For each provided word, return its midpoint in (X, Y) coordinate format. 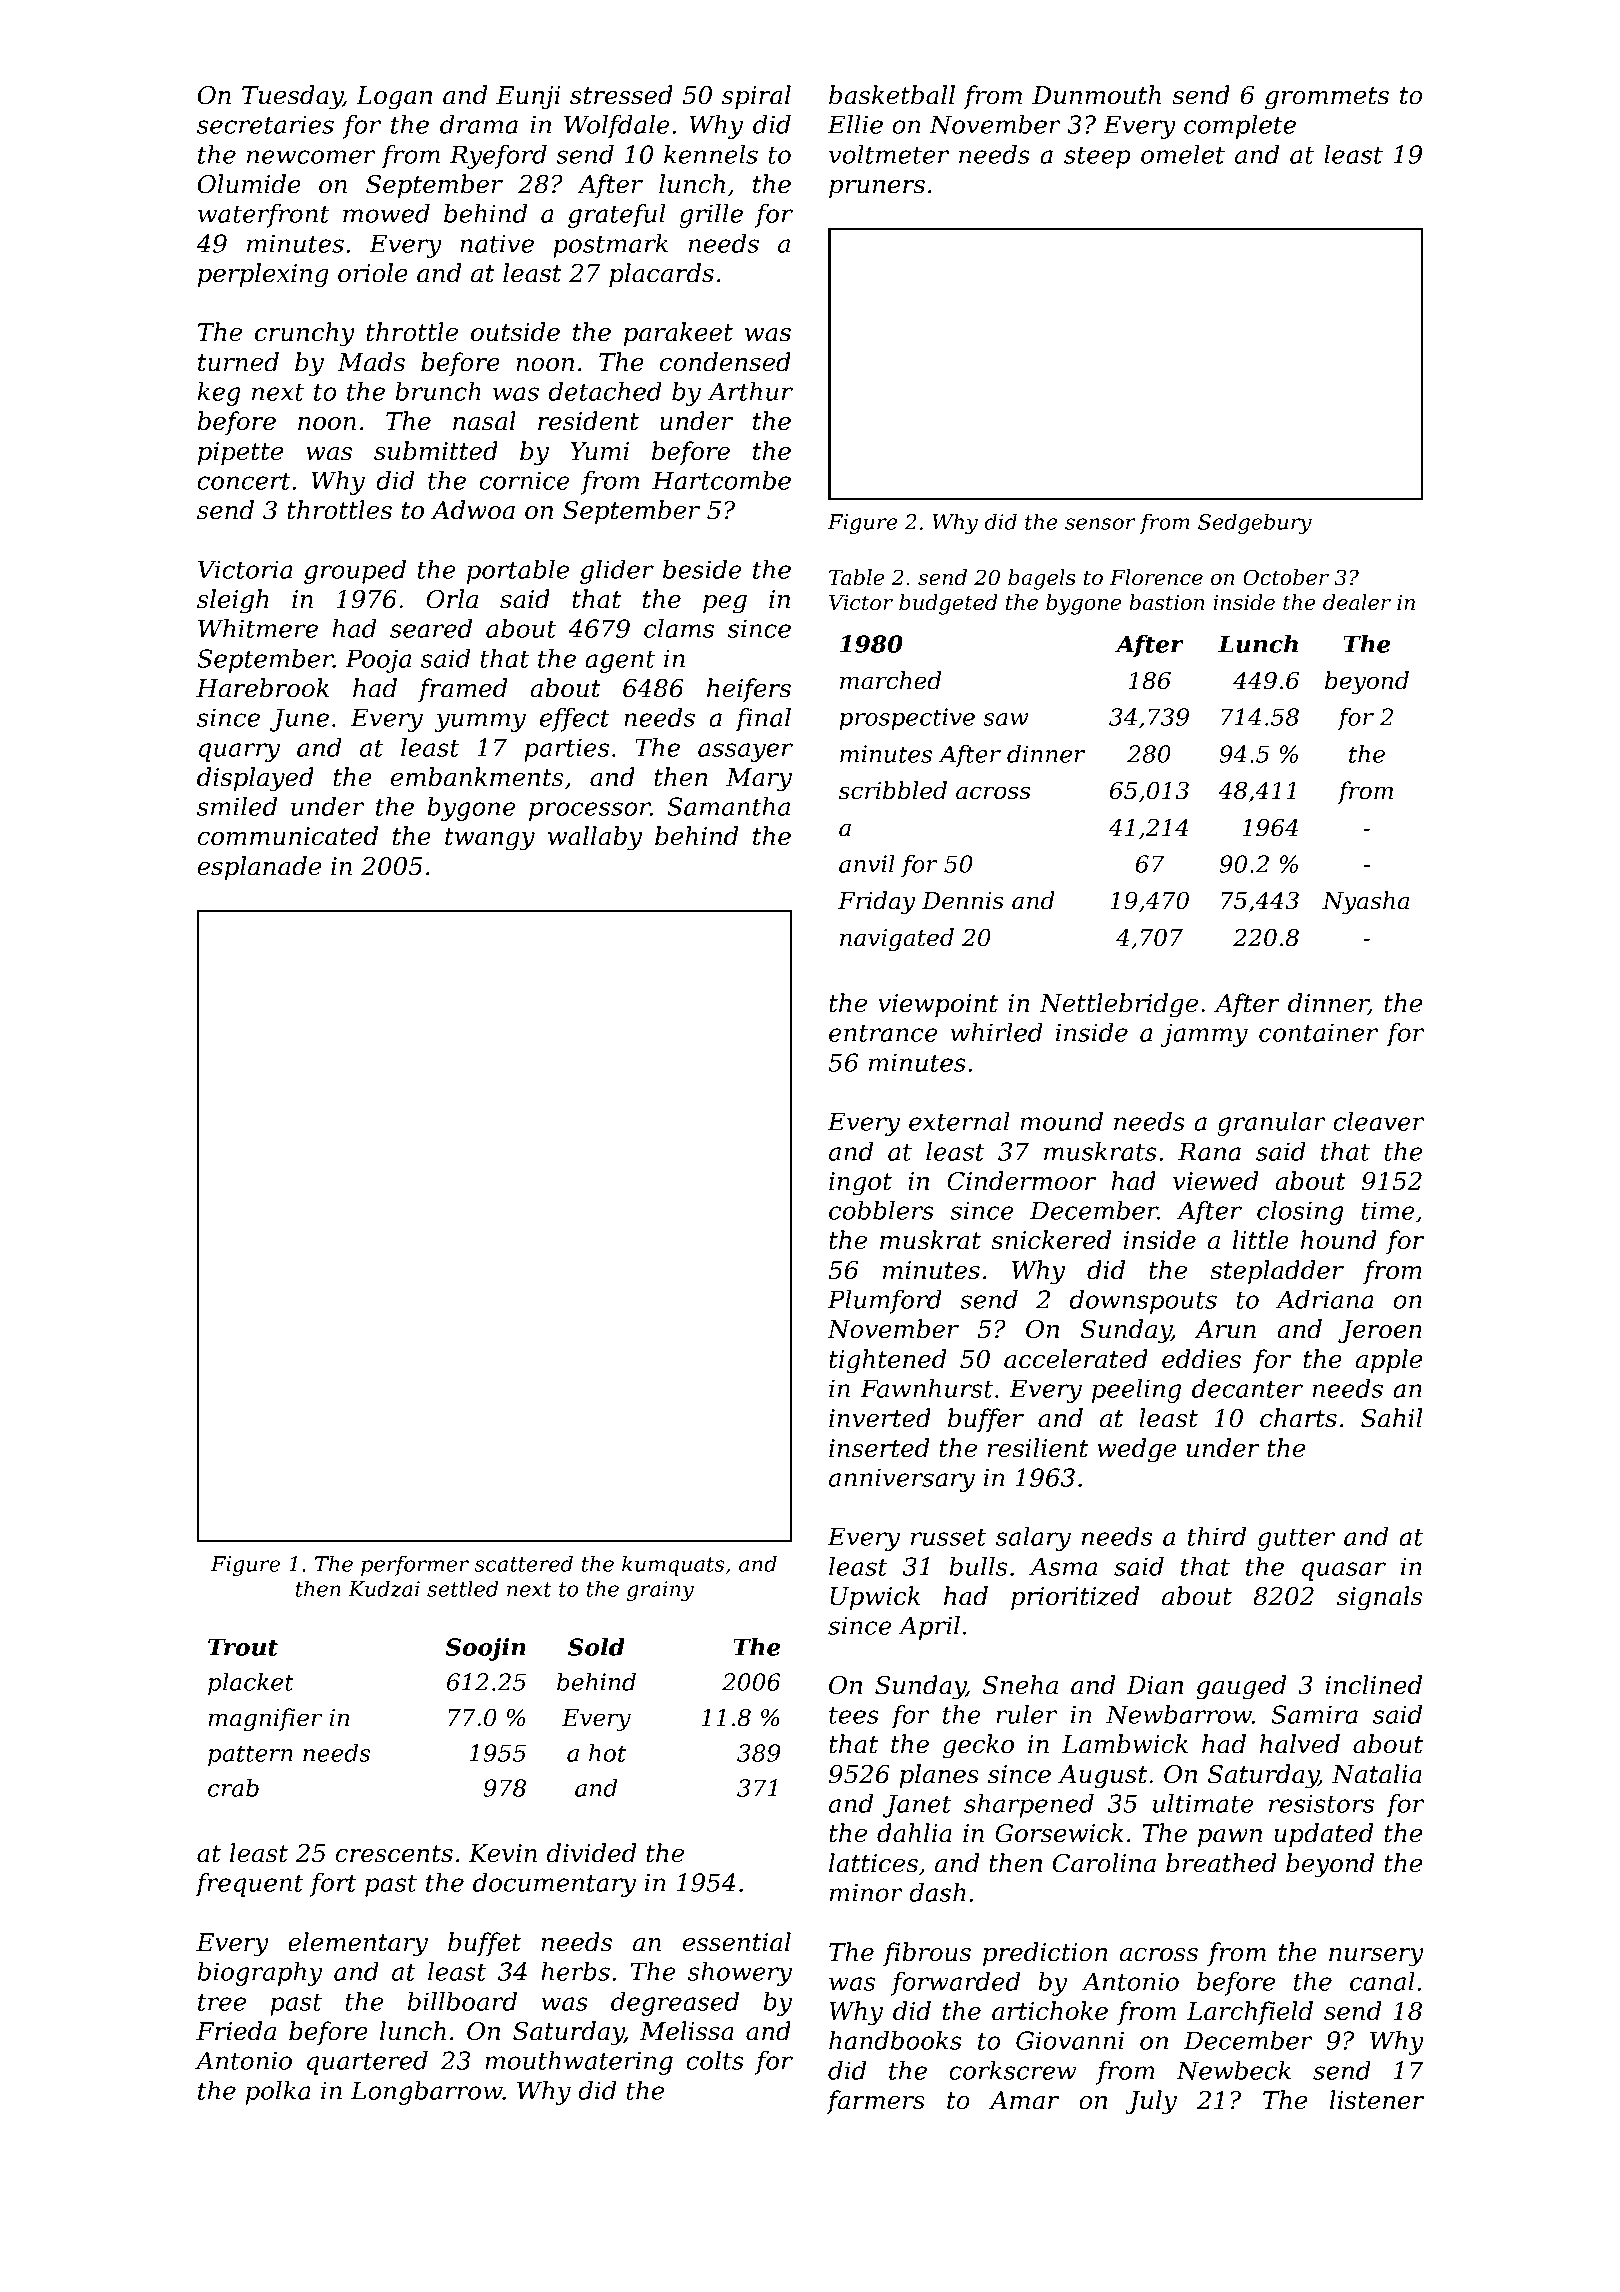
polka (278, 2093)
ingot (860, 1184)
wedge (1136, 1450)
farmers (875, 2102)
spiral (756, 97)
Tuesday (292, 97)
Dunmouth (1096, 95)
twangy (490, 839)
